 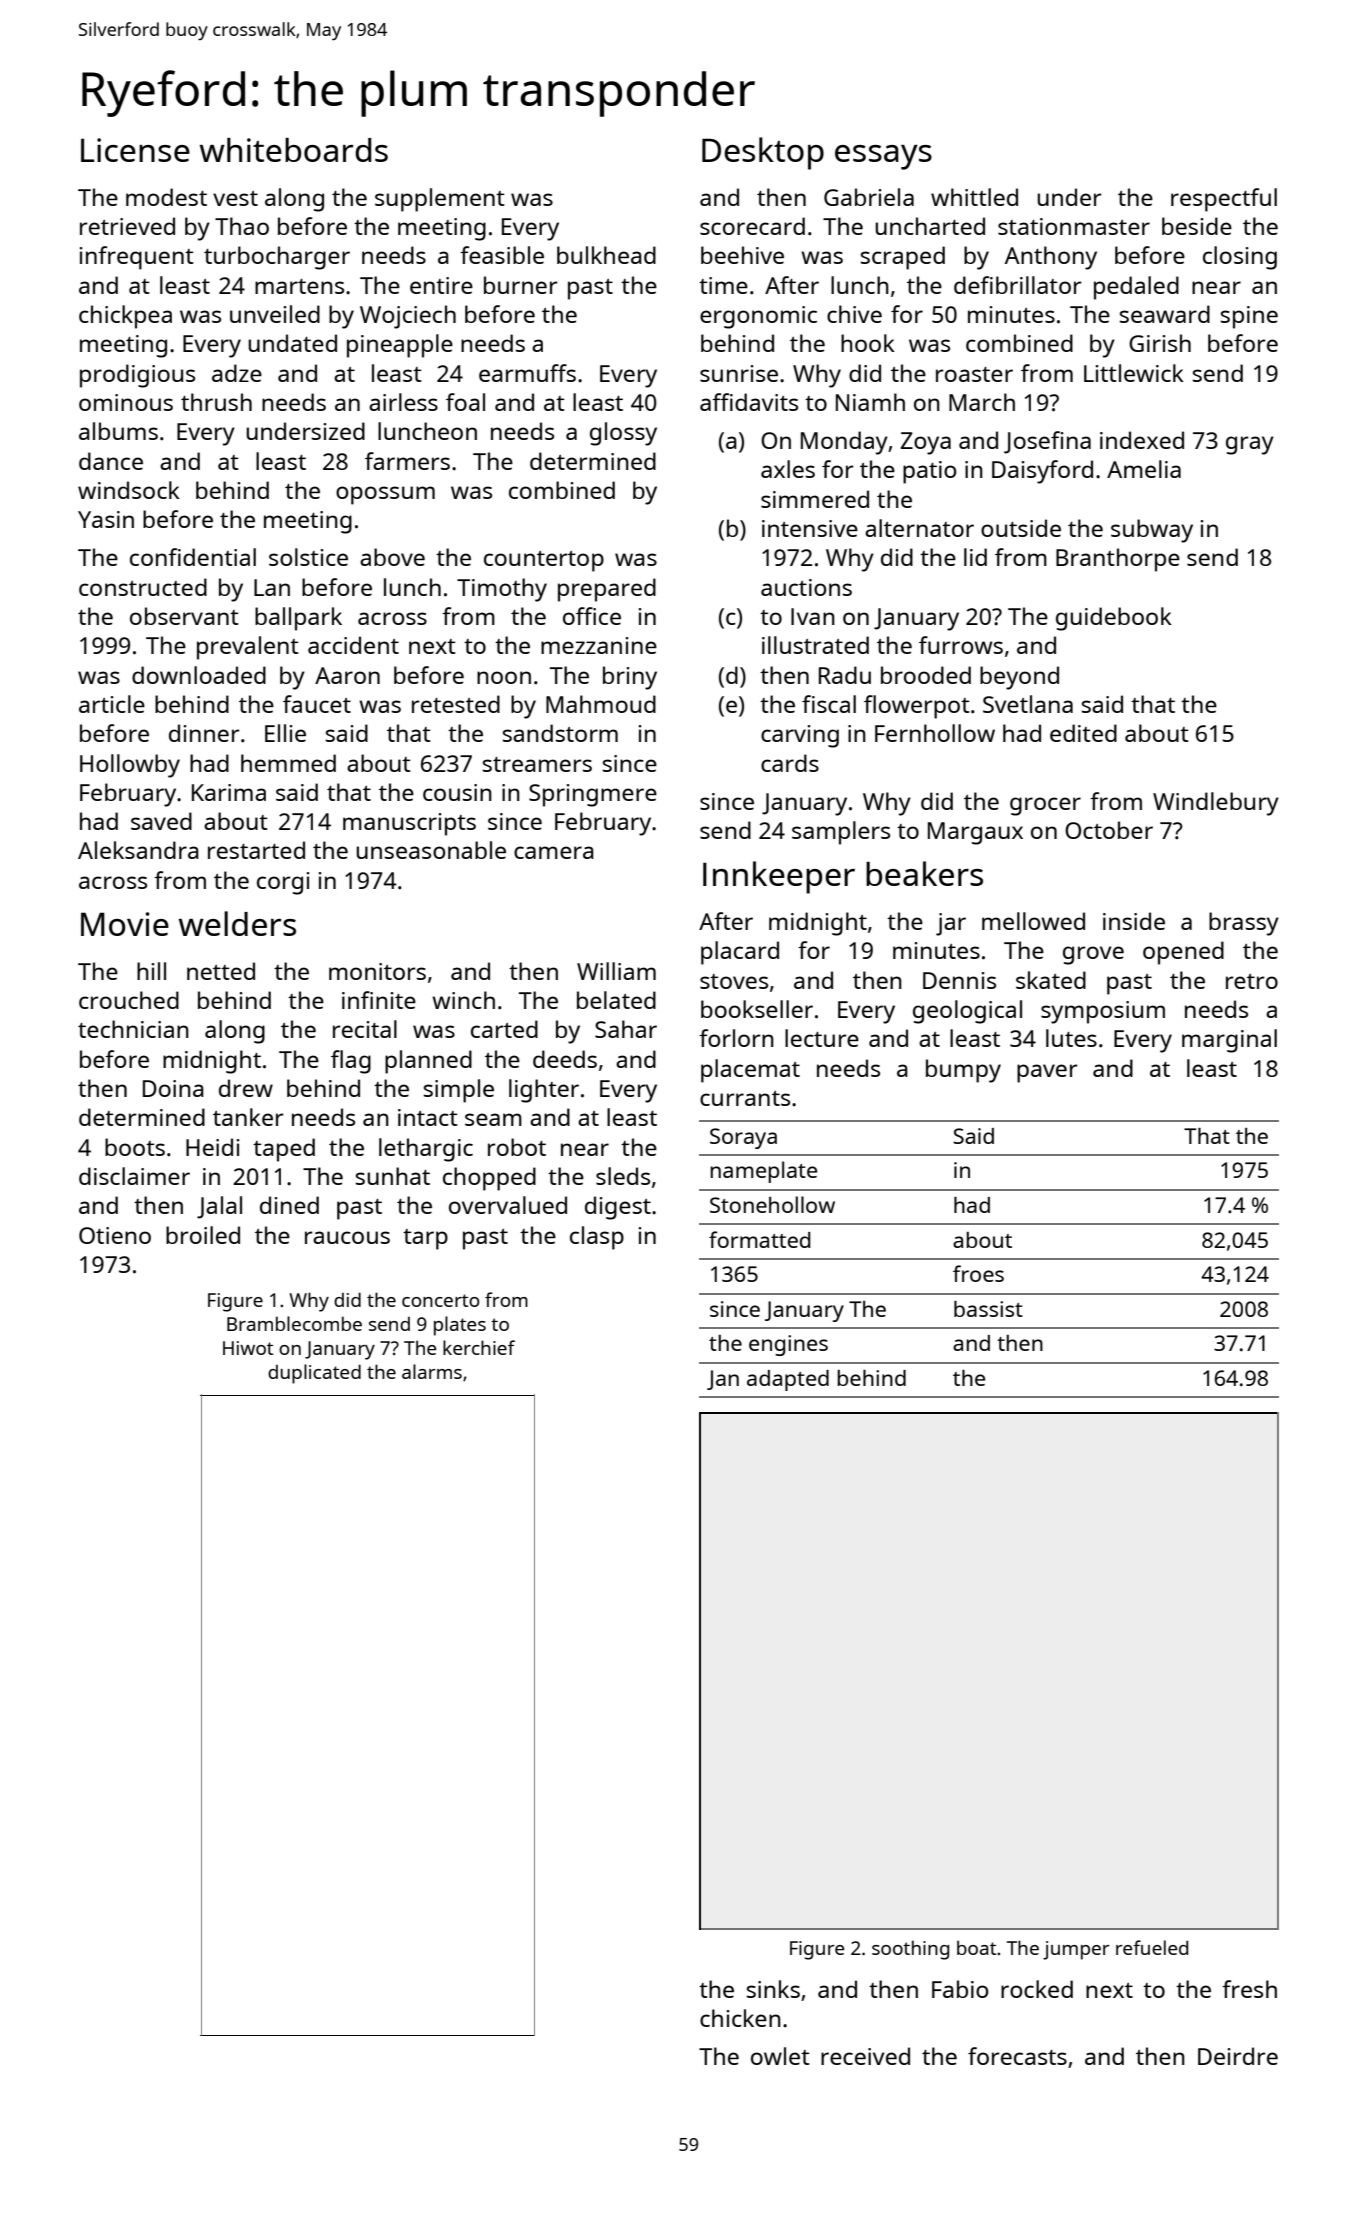 What do you see at coordinates (151, 971) in the document?
I see `hill` at bounding box center [151, 971].
